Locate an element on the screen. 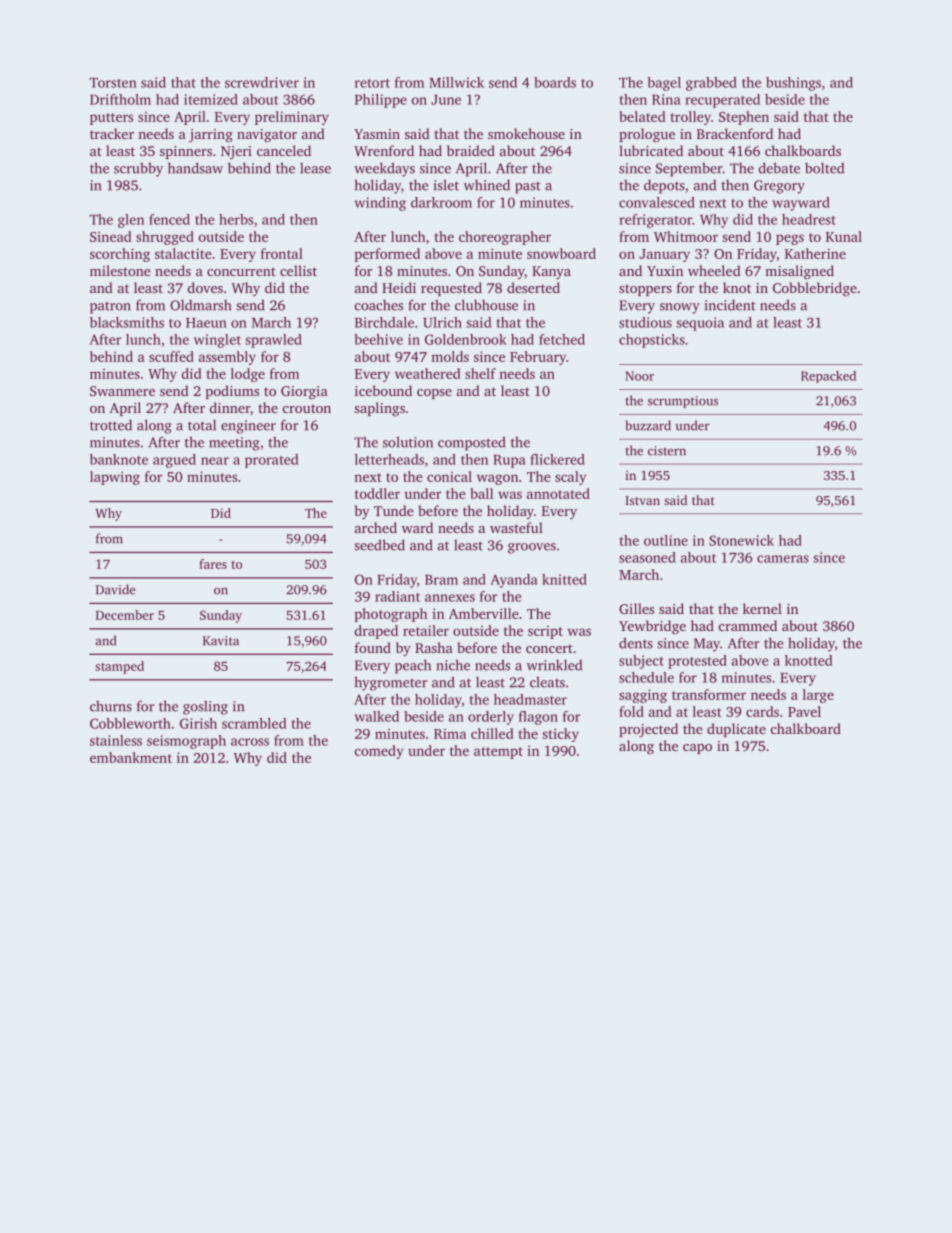  draped is located at coordinates (376, 632).
